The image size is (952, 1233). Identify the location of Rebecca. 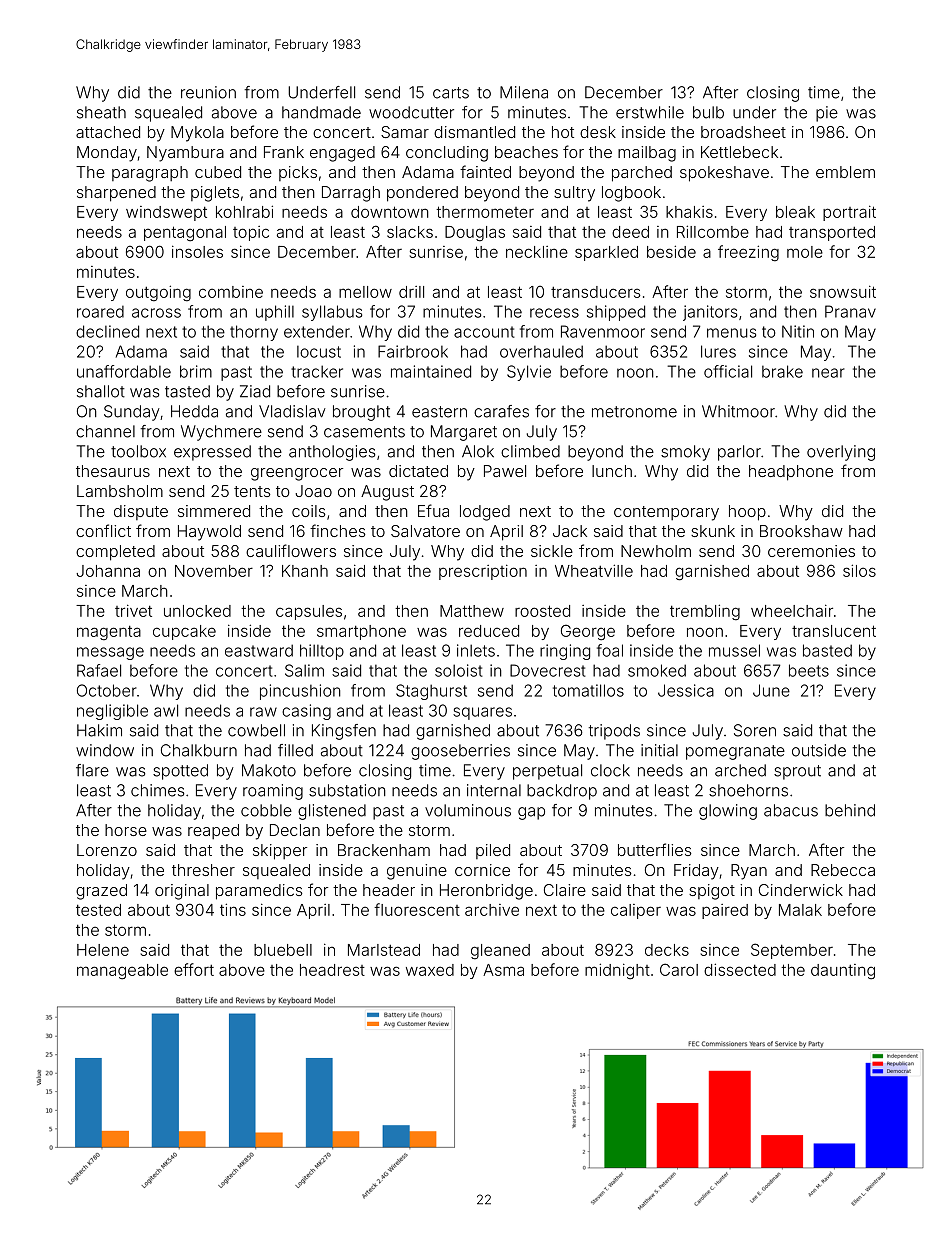
(843, 870).
